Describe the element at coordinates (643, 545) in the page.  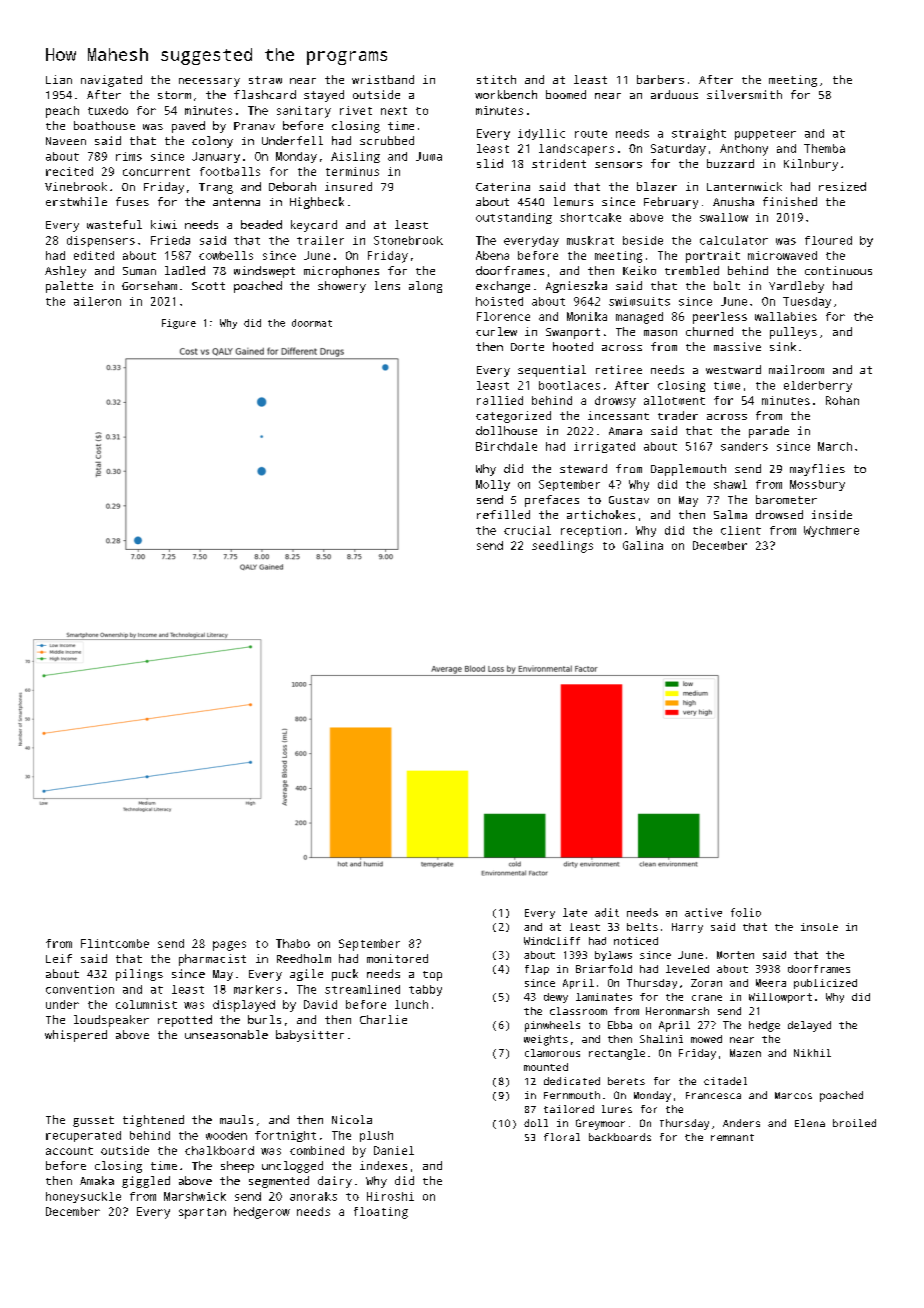
I see `Galina` at that location.
